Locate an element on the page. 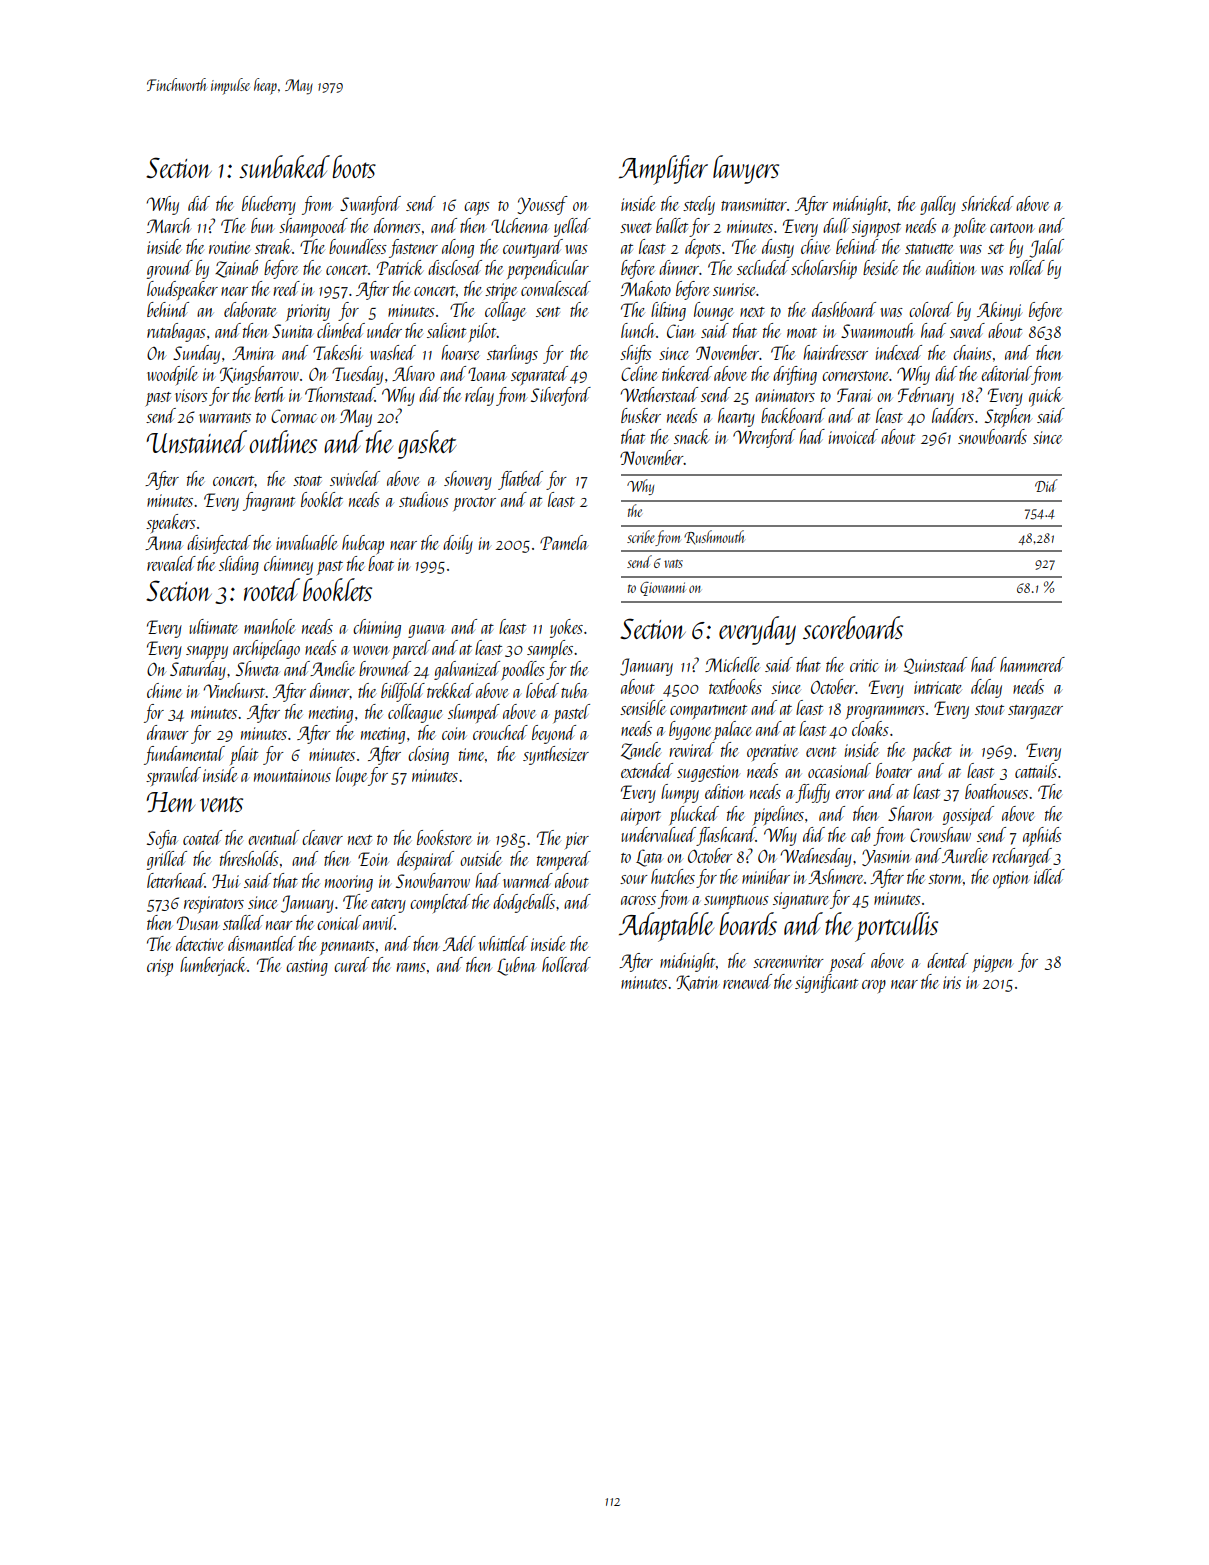  crisp is located at coordinates (160, 967).
